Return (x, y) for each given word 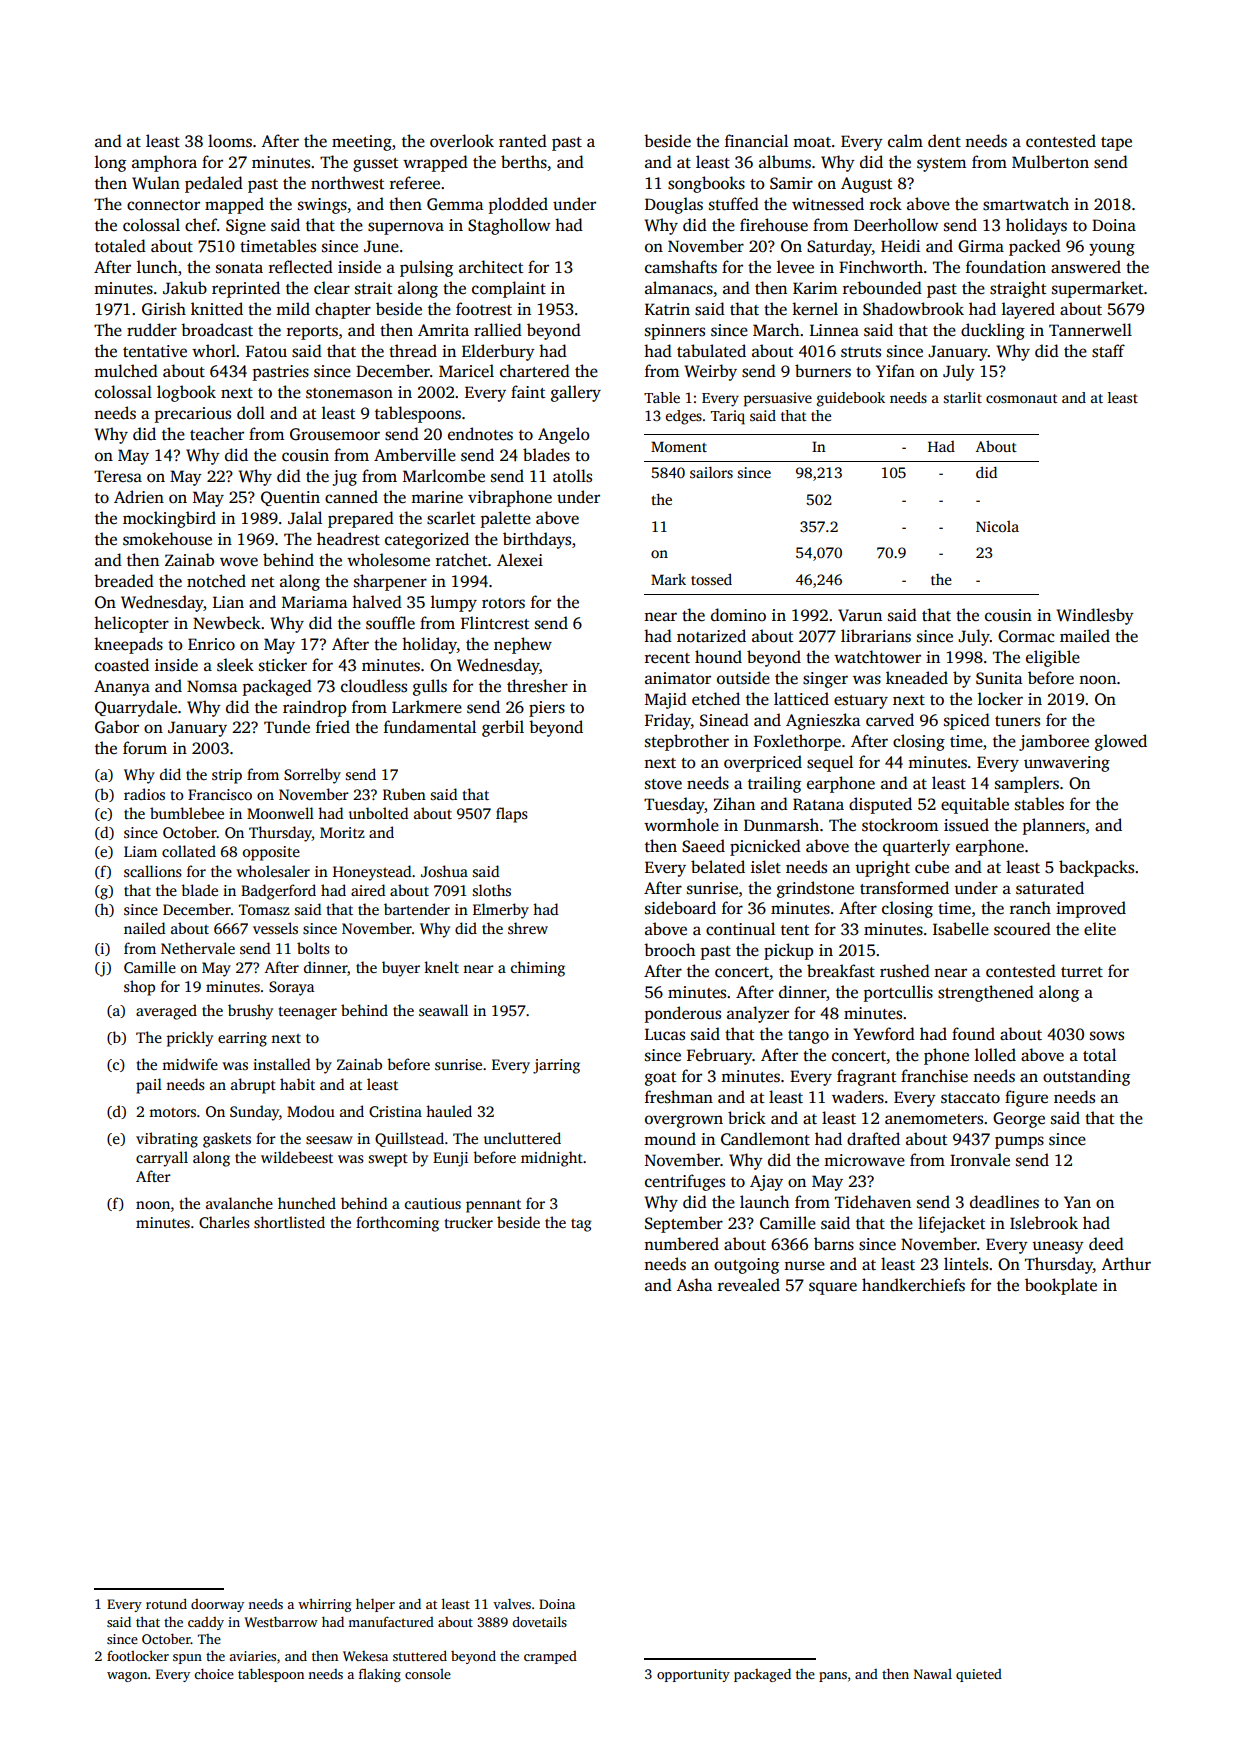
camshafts (681, 267)
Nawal (933, 1674)
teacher (217, 433)
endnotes (480, 434)
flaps (512, 815)
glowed (1121, 742)
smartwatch (1026, 204)
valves (512, 1604)
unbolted (378, 813)
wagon (127, 1677)
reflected (301, 267)
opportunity (693, 1675)
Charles (224, 1222)
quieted (979, 1675)
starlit (963, 397)
